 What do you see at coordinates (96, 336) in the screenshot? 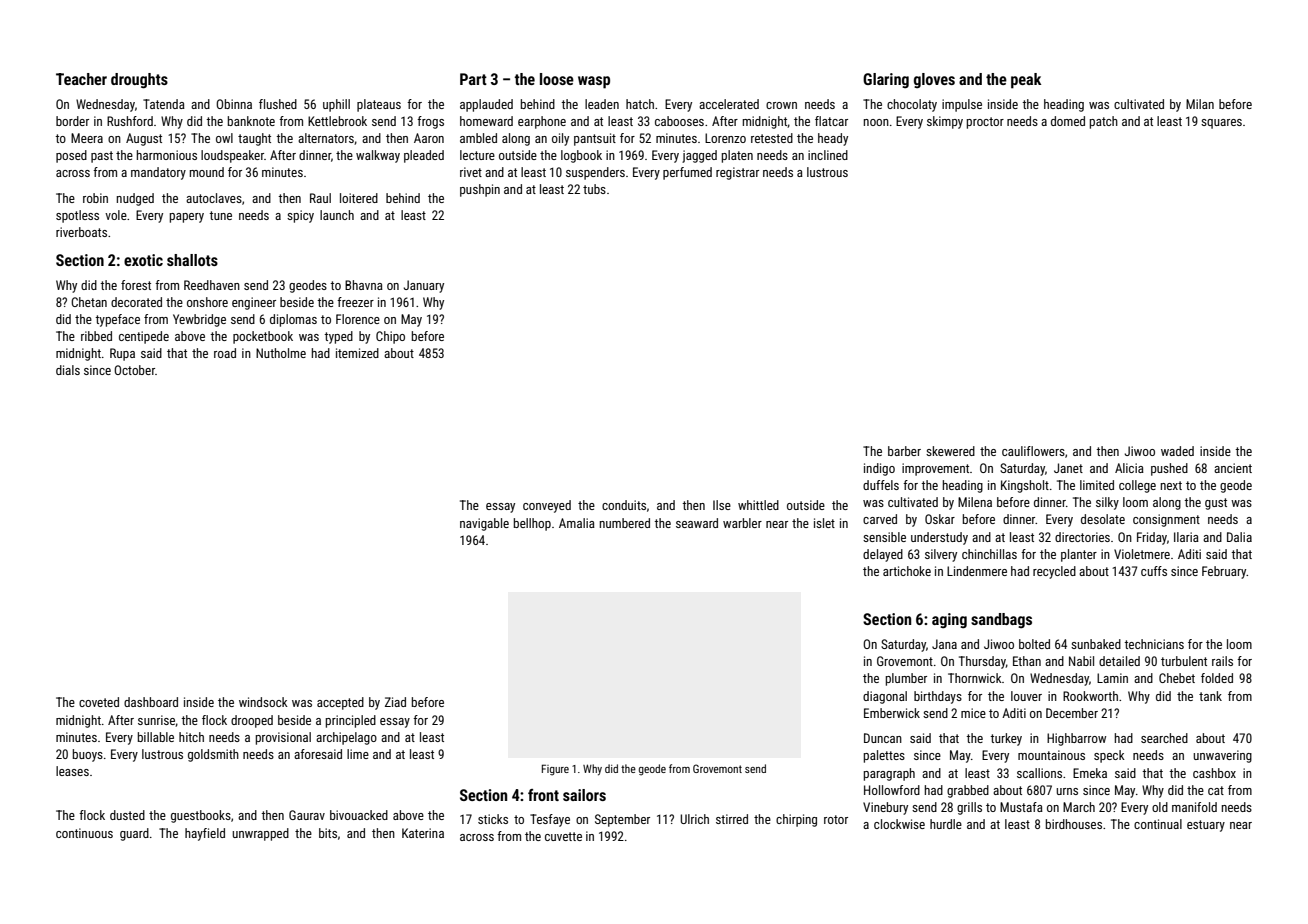
I see `ribbed` at bounding box center [96, 336].
